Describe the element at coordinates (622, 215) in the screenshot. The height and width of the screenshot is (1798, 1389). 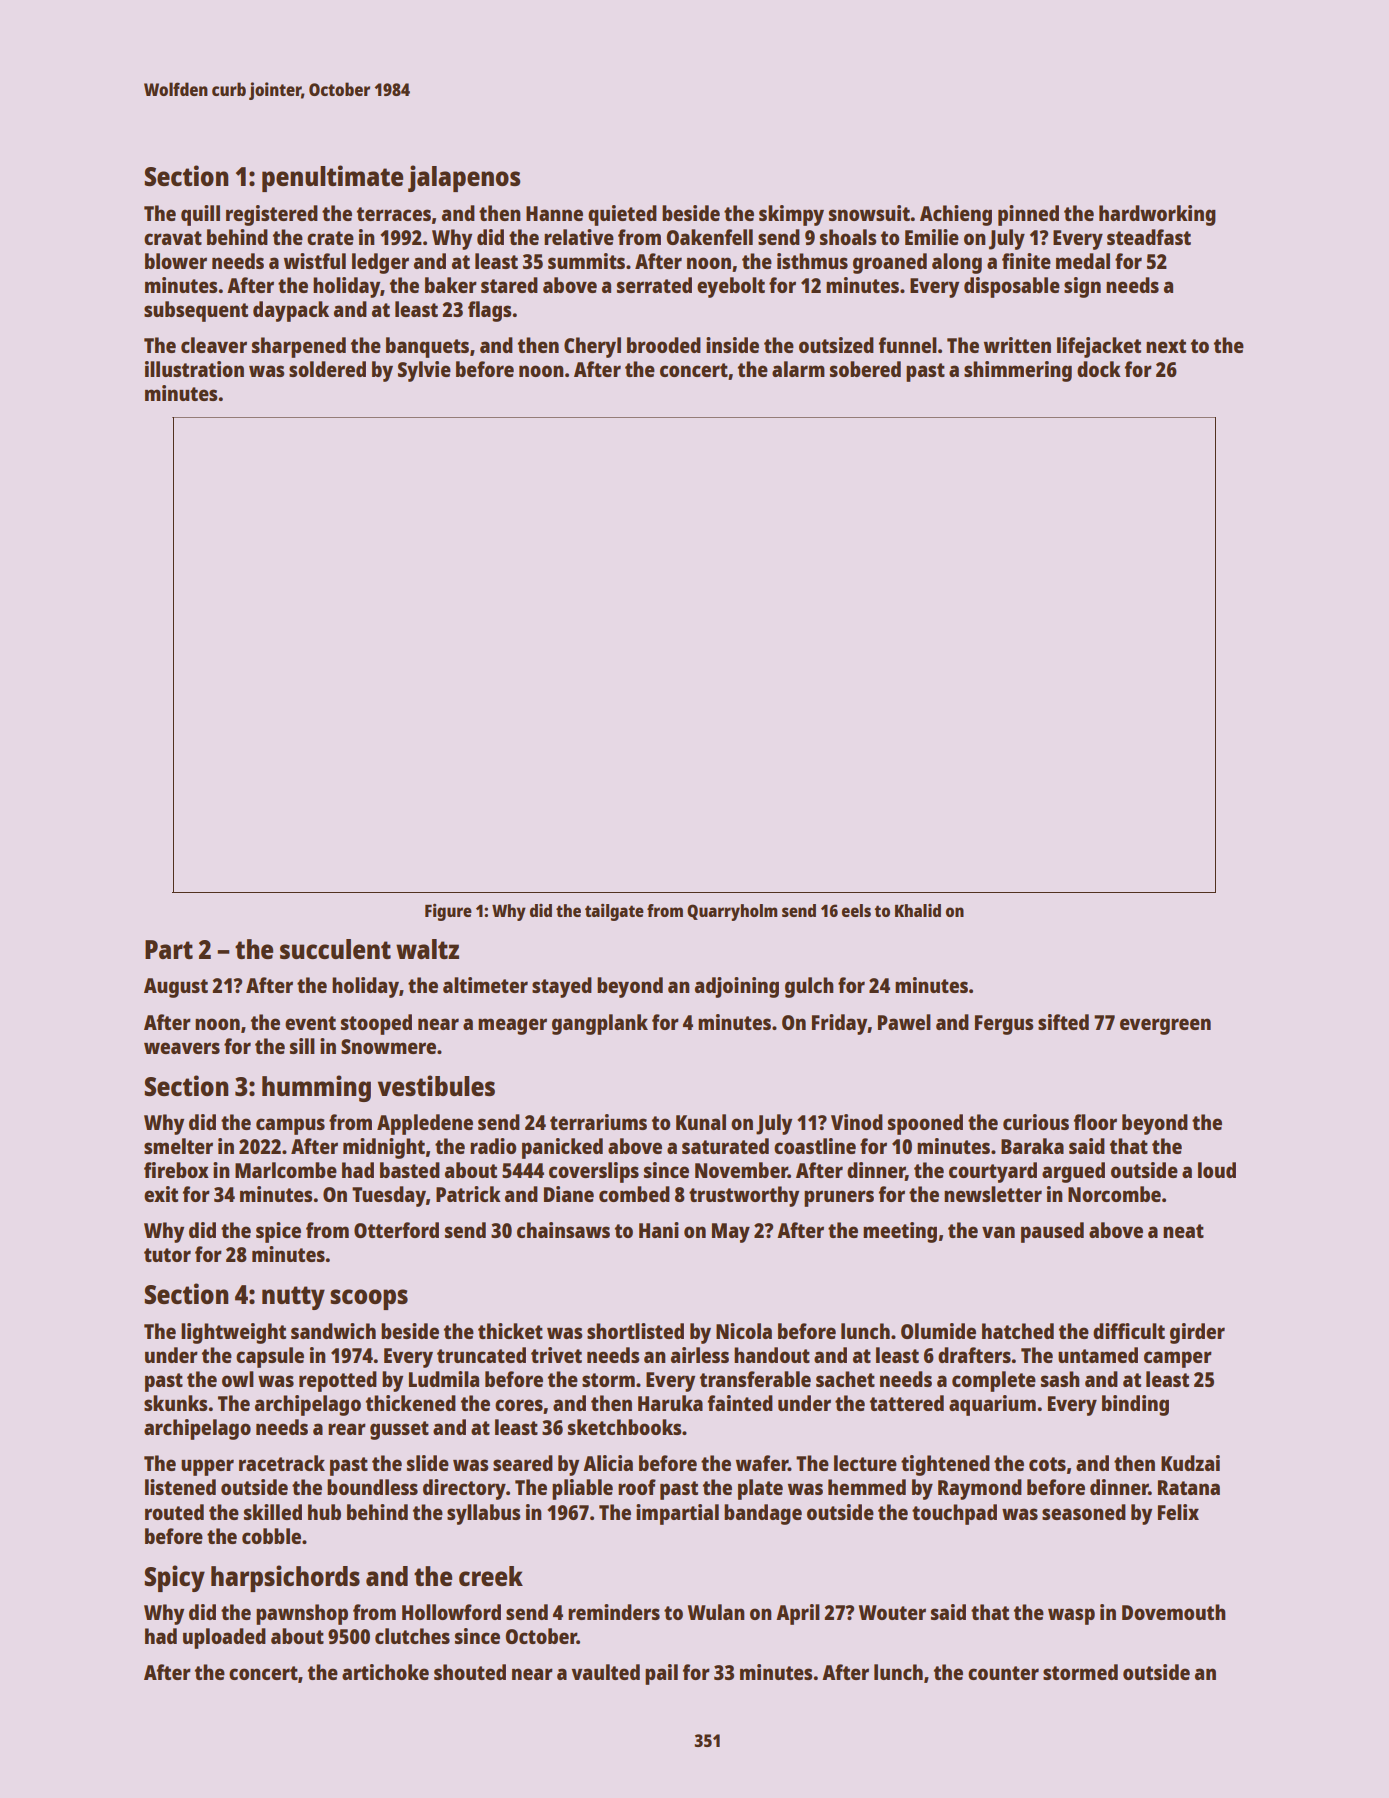
I see `quieted` at that location.
